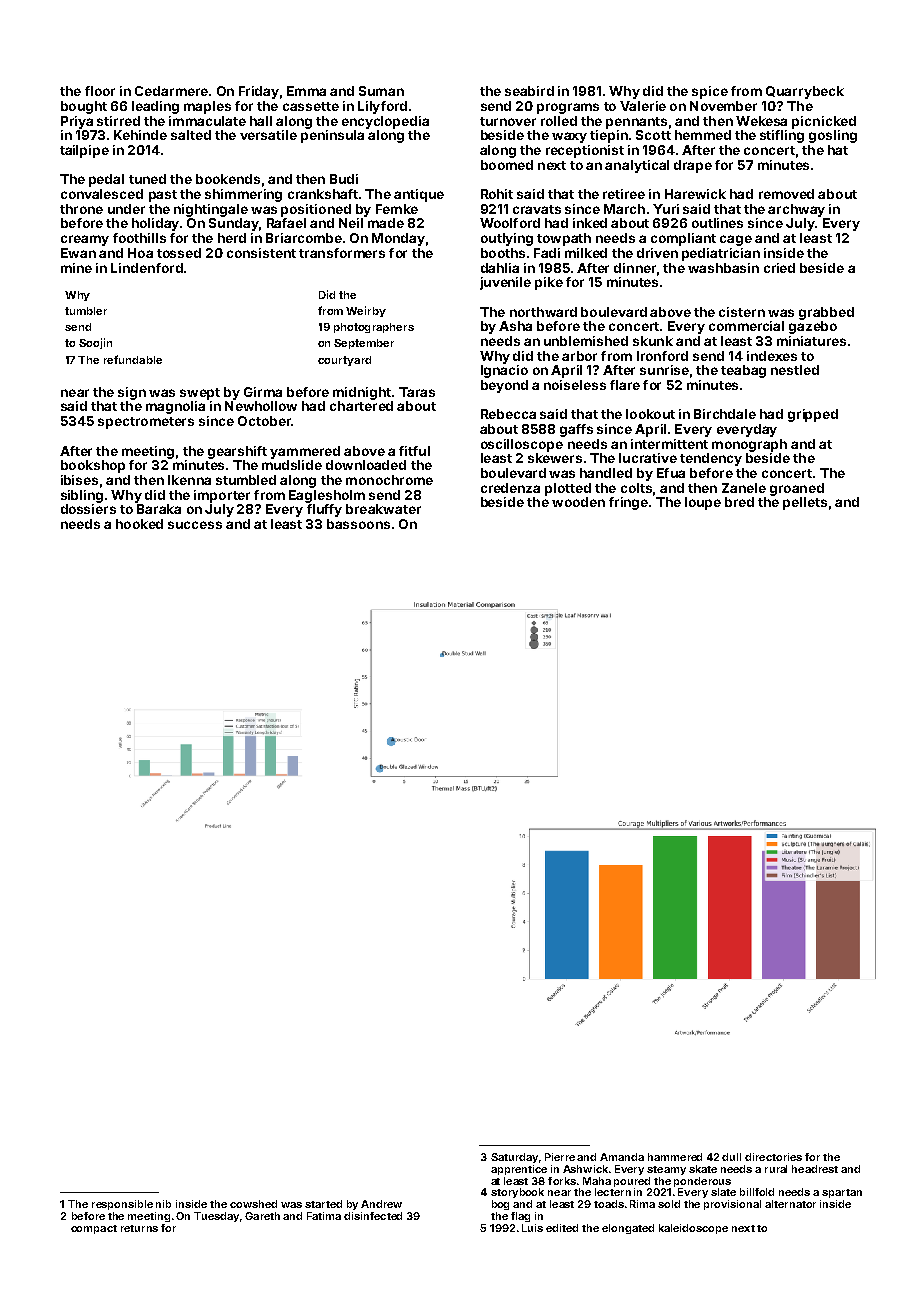 The image size is (924, 1308). I want to click on bog, so click(500, 1205).
